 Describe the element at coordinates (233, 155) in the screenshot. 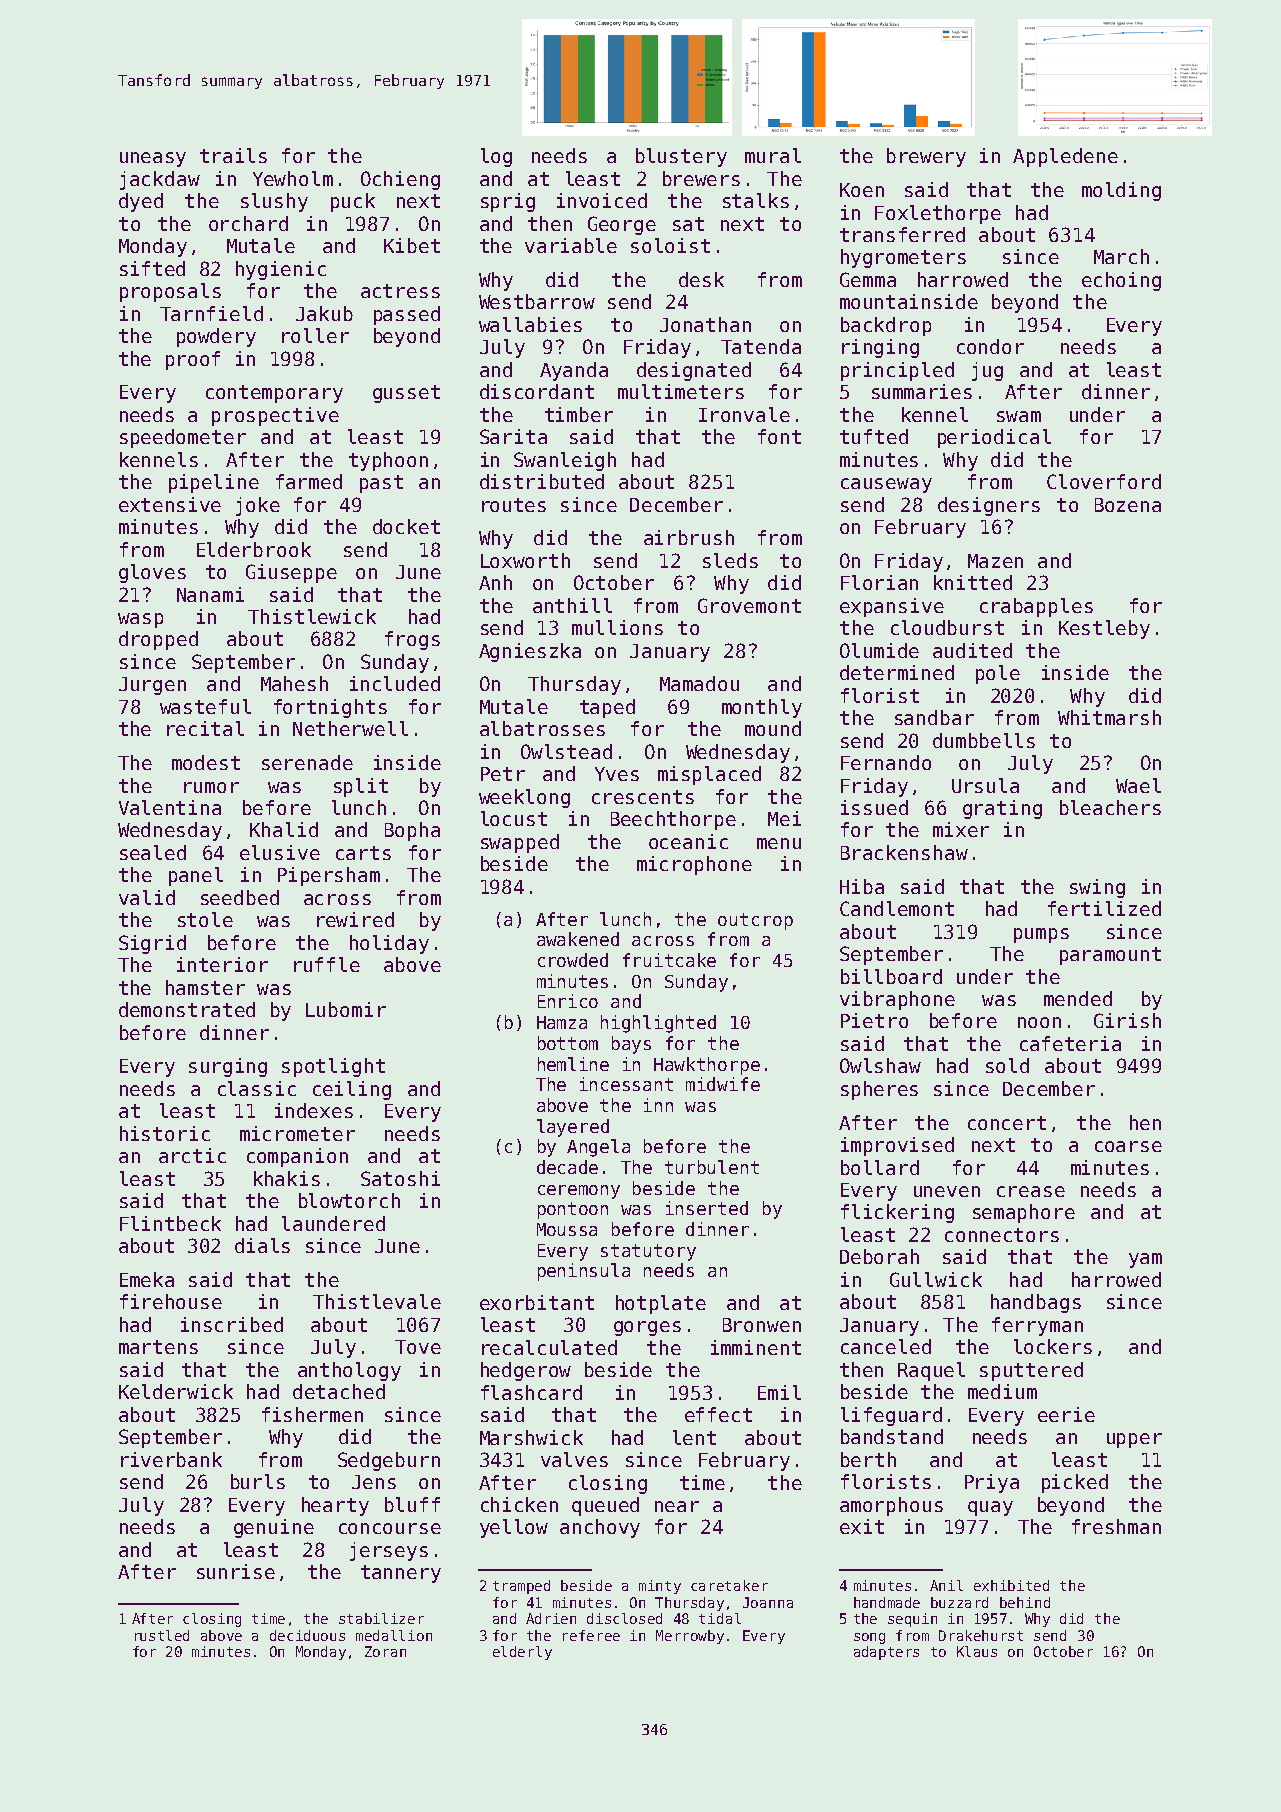

I see `trails` at that location.
